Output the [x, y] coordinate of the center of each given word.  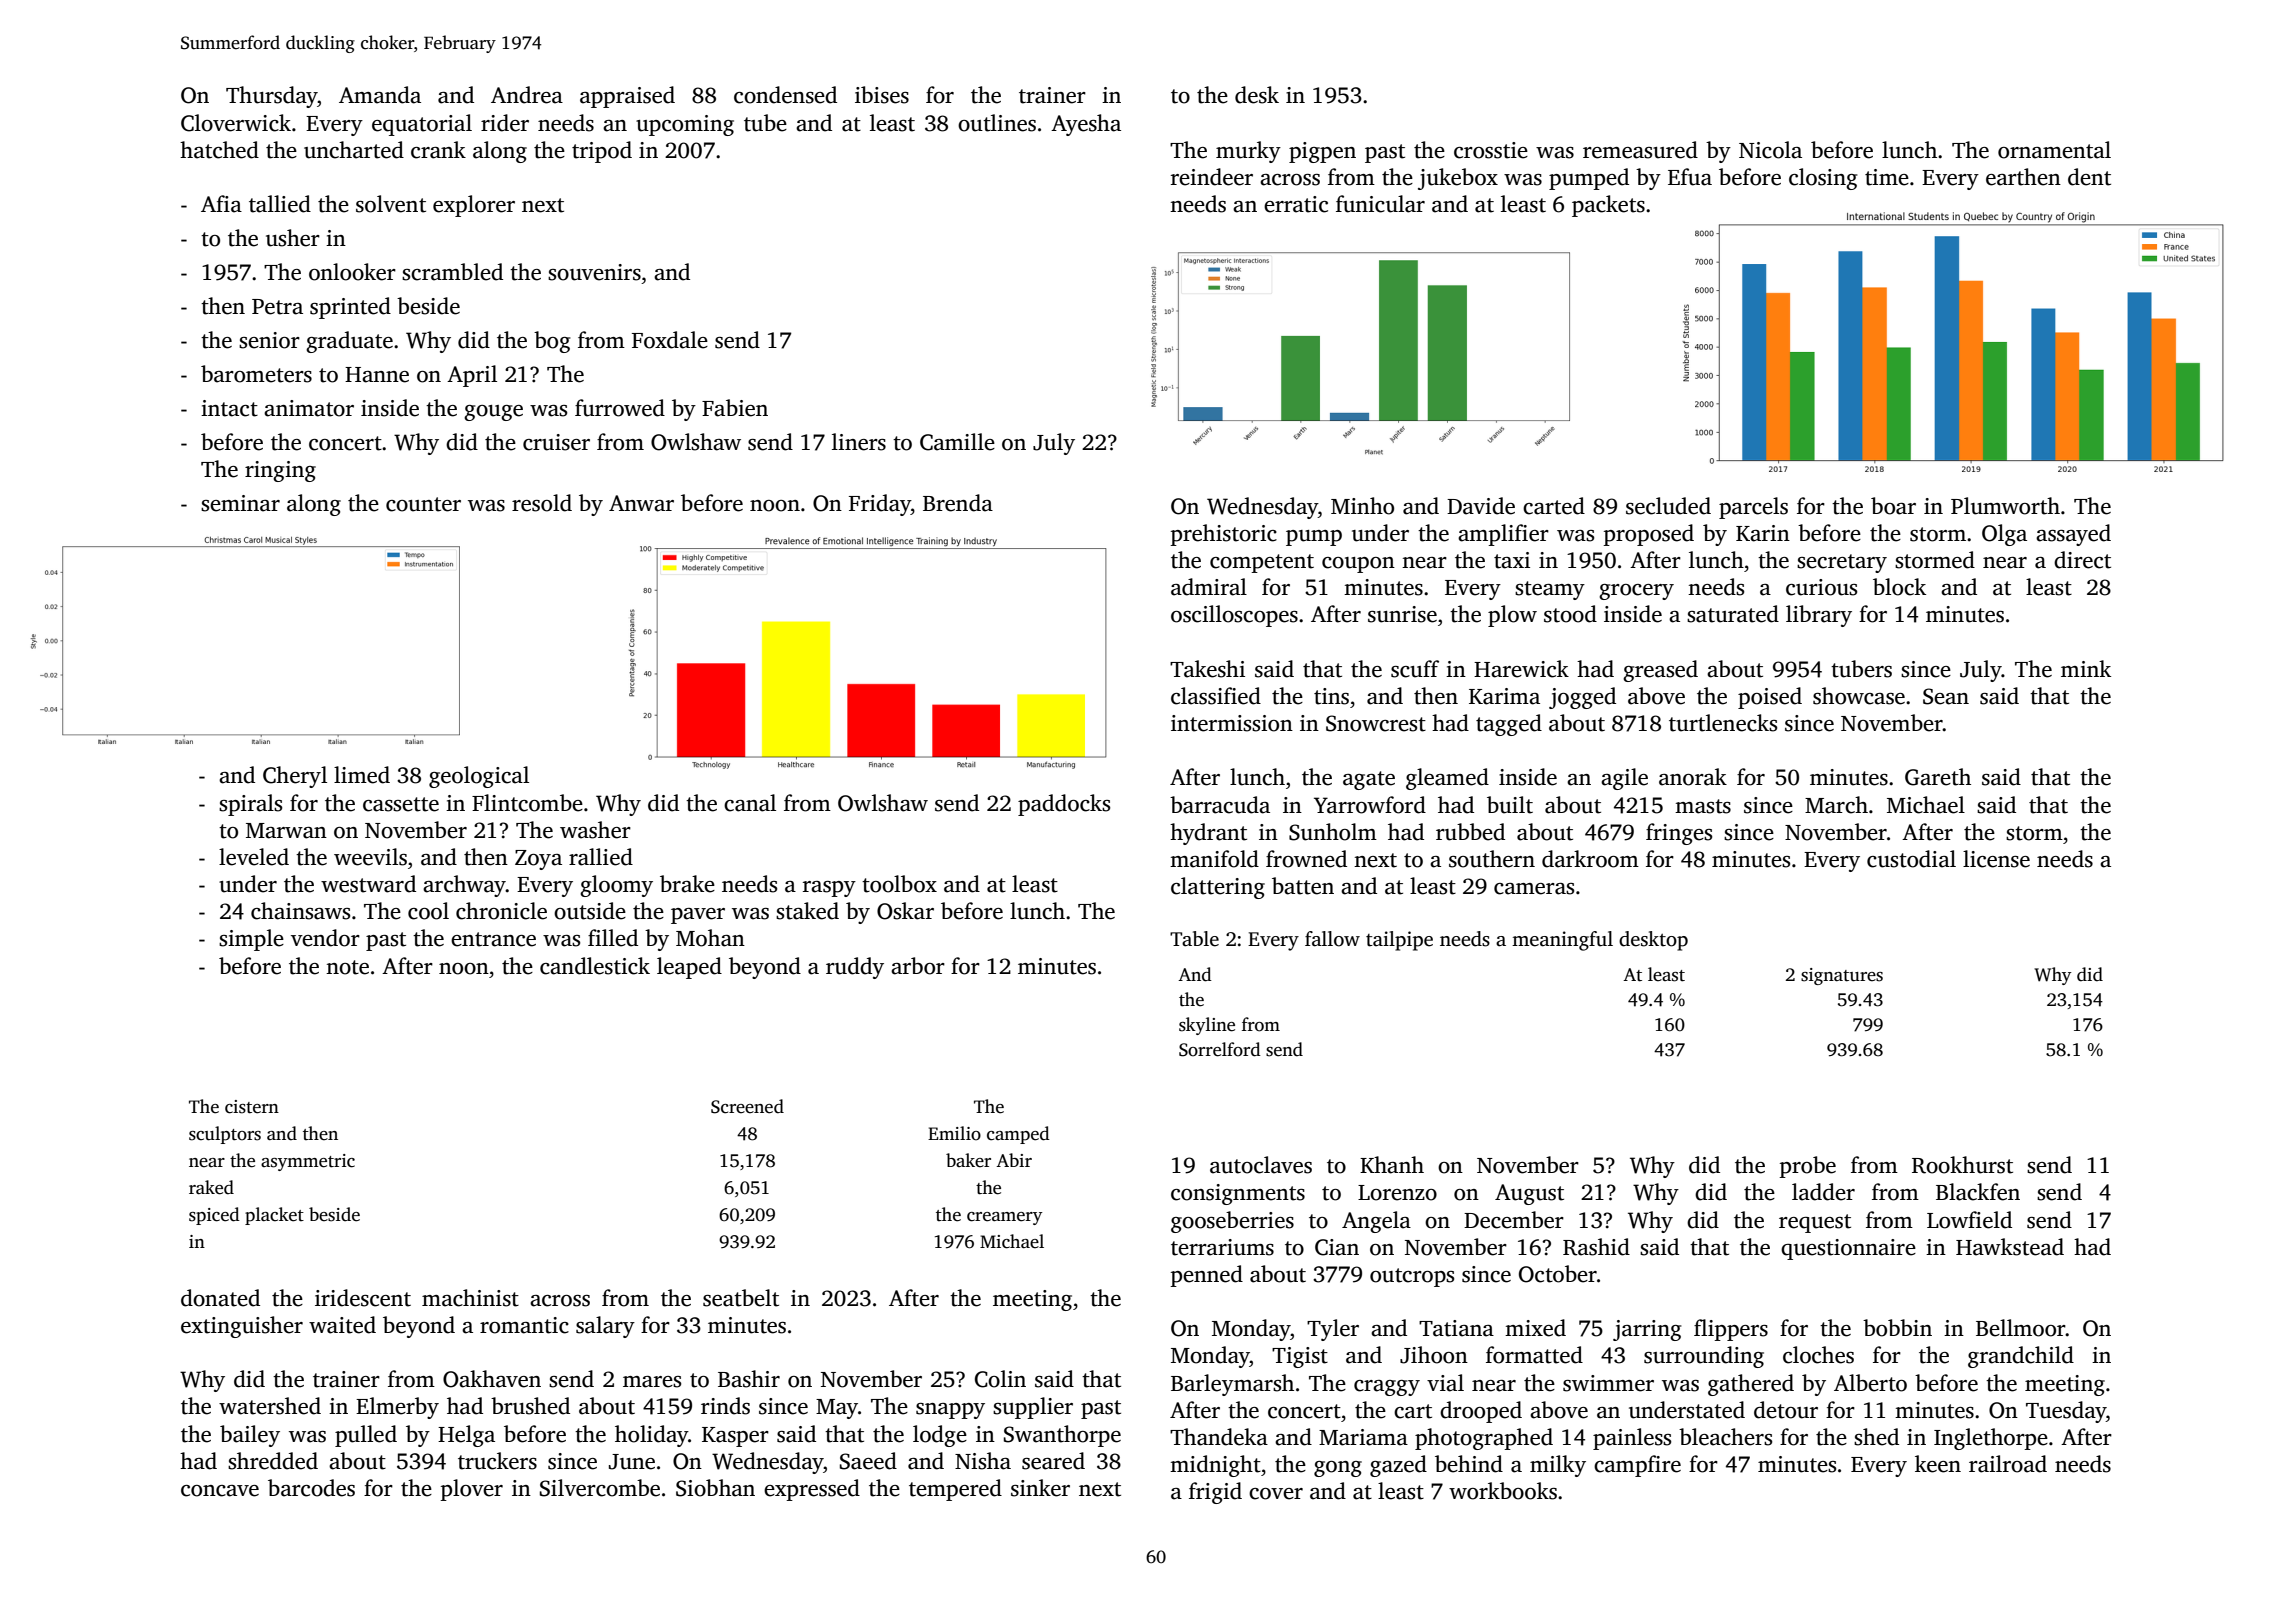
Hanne [377, 375]
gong [1338, 1469]
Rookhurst [1962, 1165]
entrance [493, 939]
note [347, 967]
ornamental [2054, 150]
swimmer [1608, 1383]
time [1887, 177]
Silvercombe [600, 1488]
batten [1303, 886]
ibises [882, 95]
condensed [785, 95]
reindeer [1212, 177]
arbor [918, 966]
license [1996, 859]
